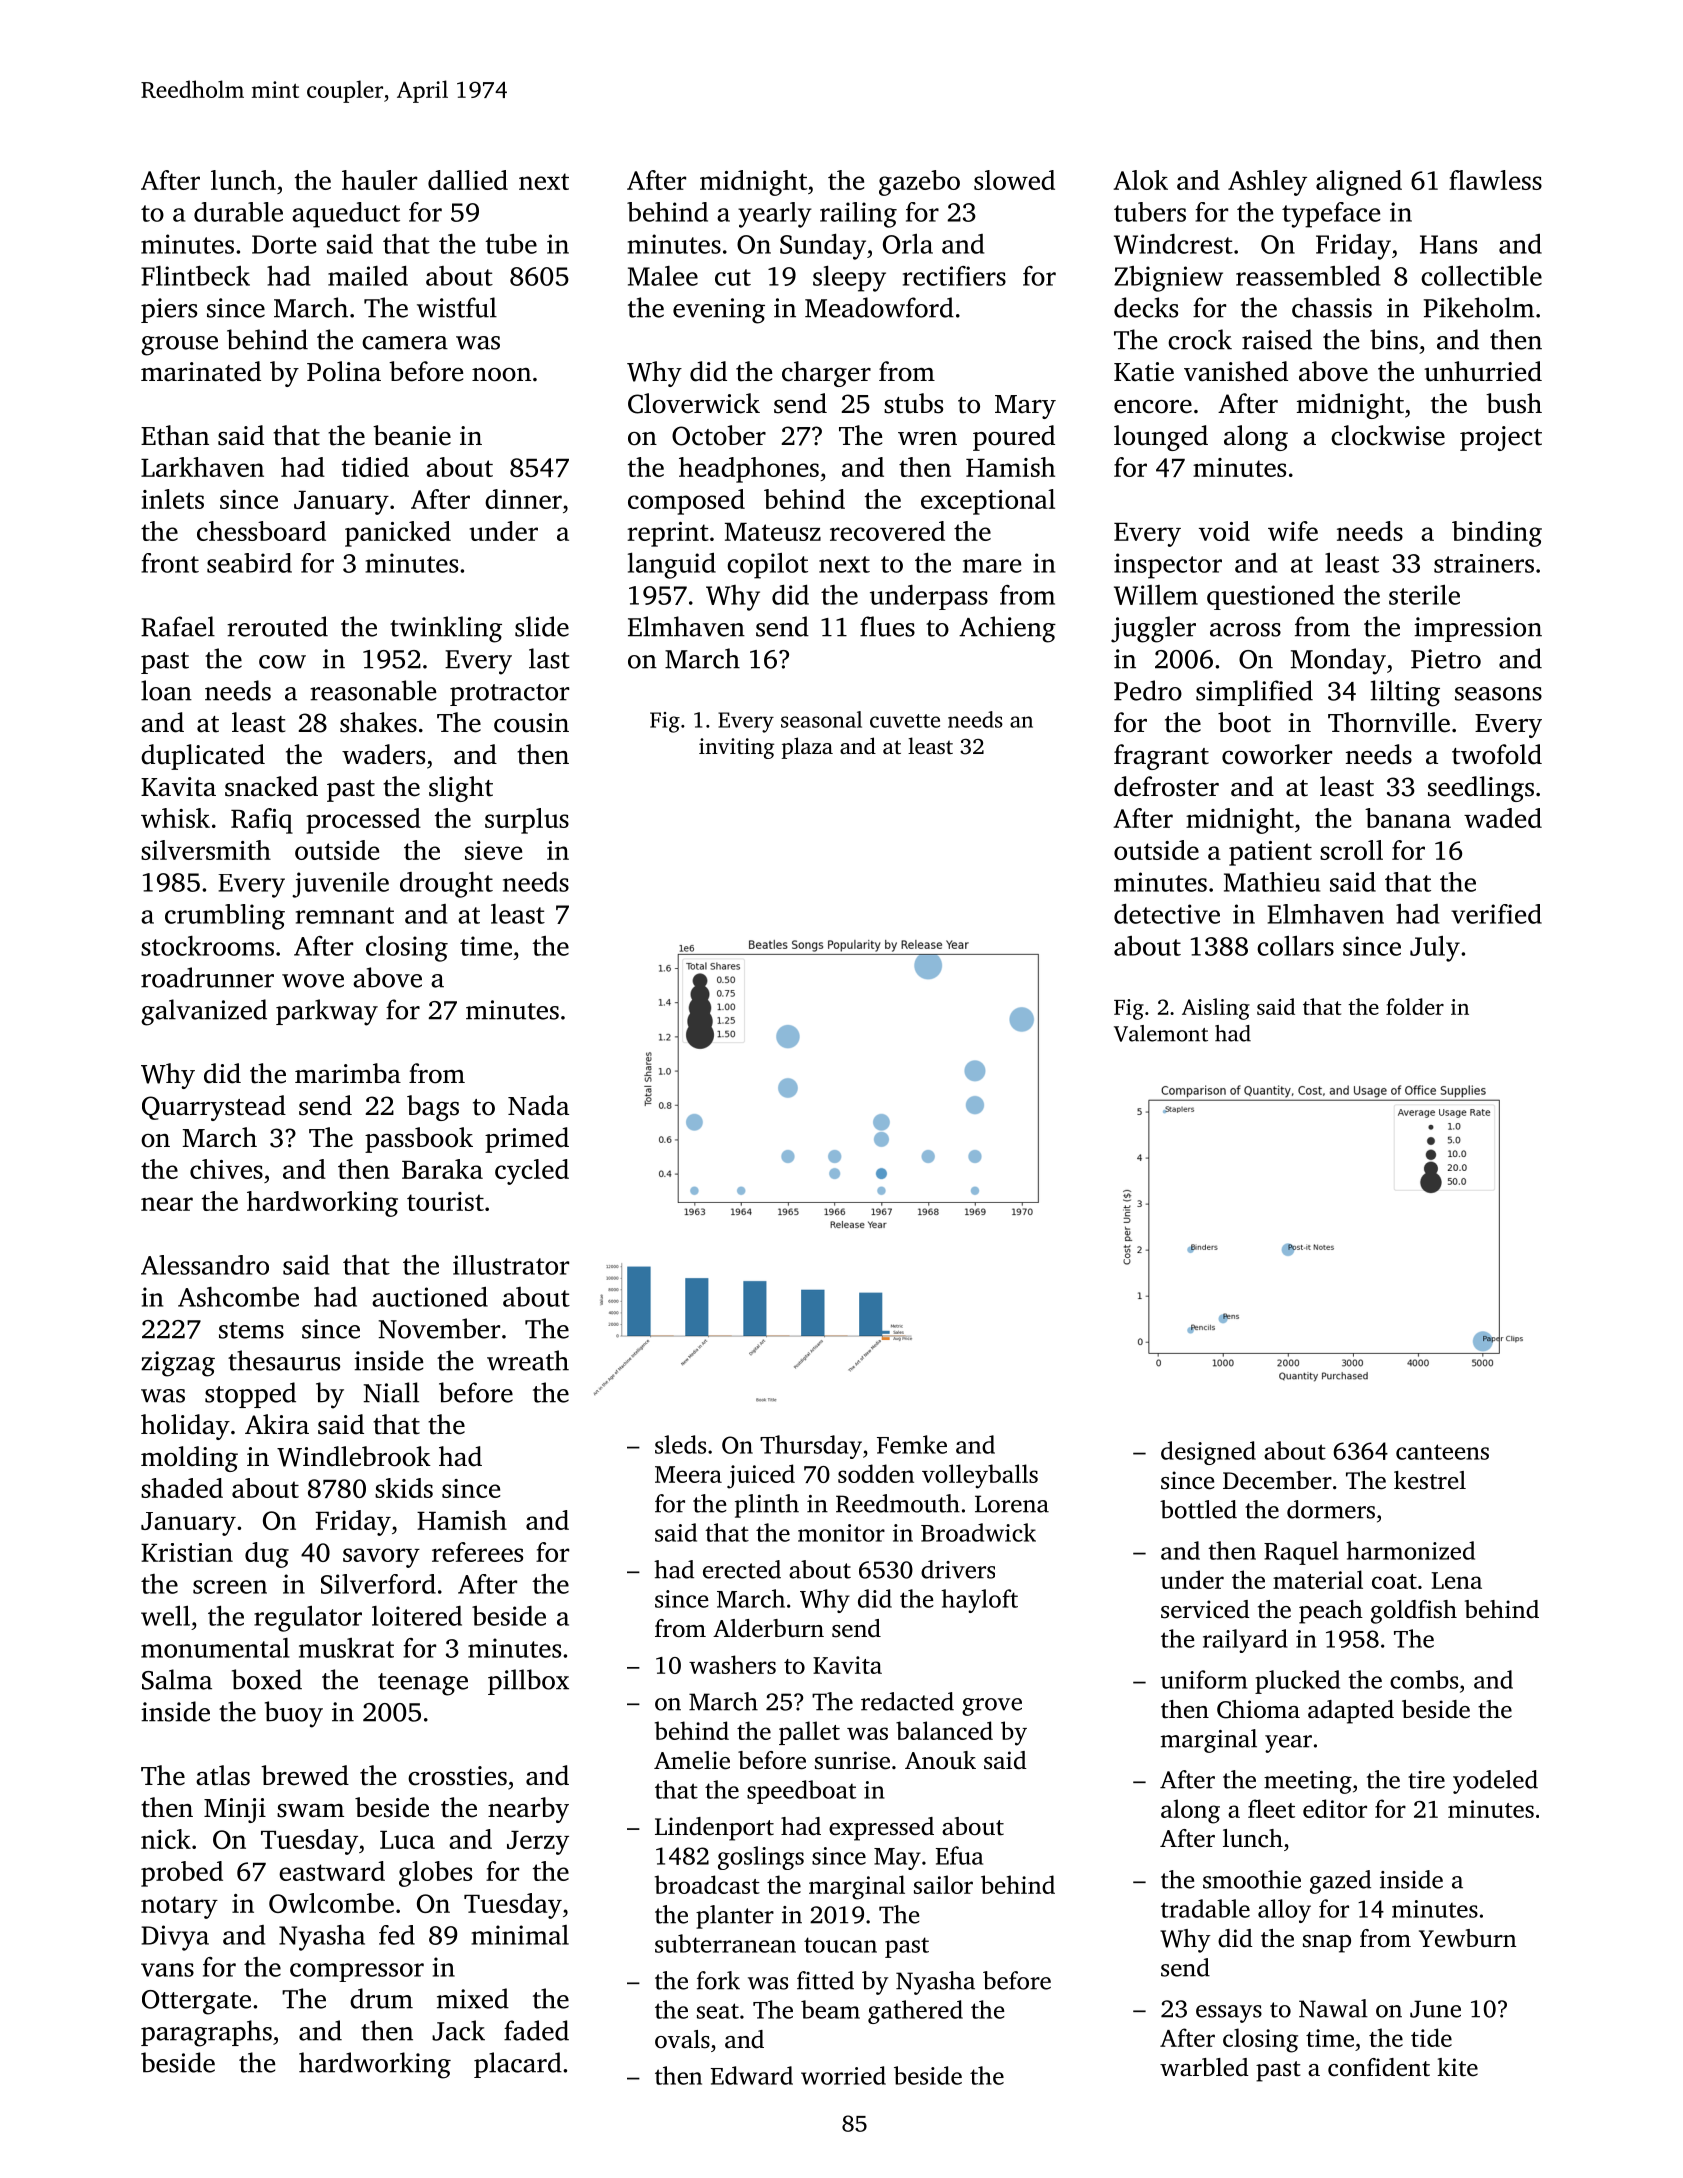 The image size is (1683, 2178). What do you see at coordinates (843, 2075) in the screenshot?
I see `worried` at bounding box center [843, 2075].
